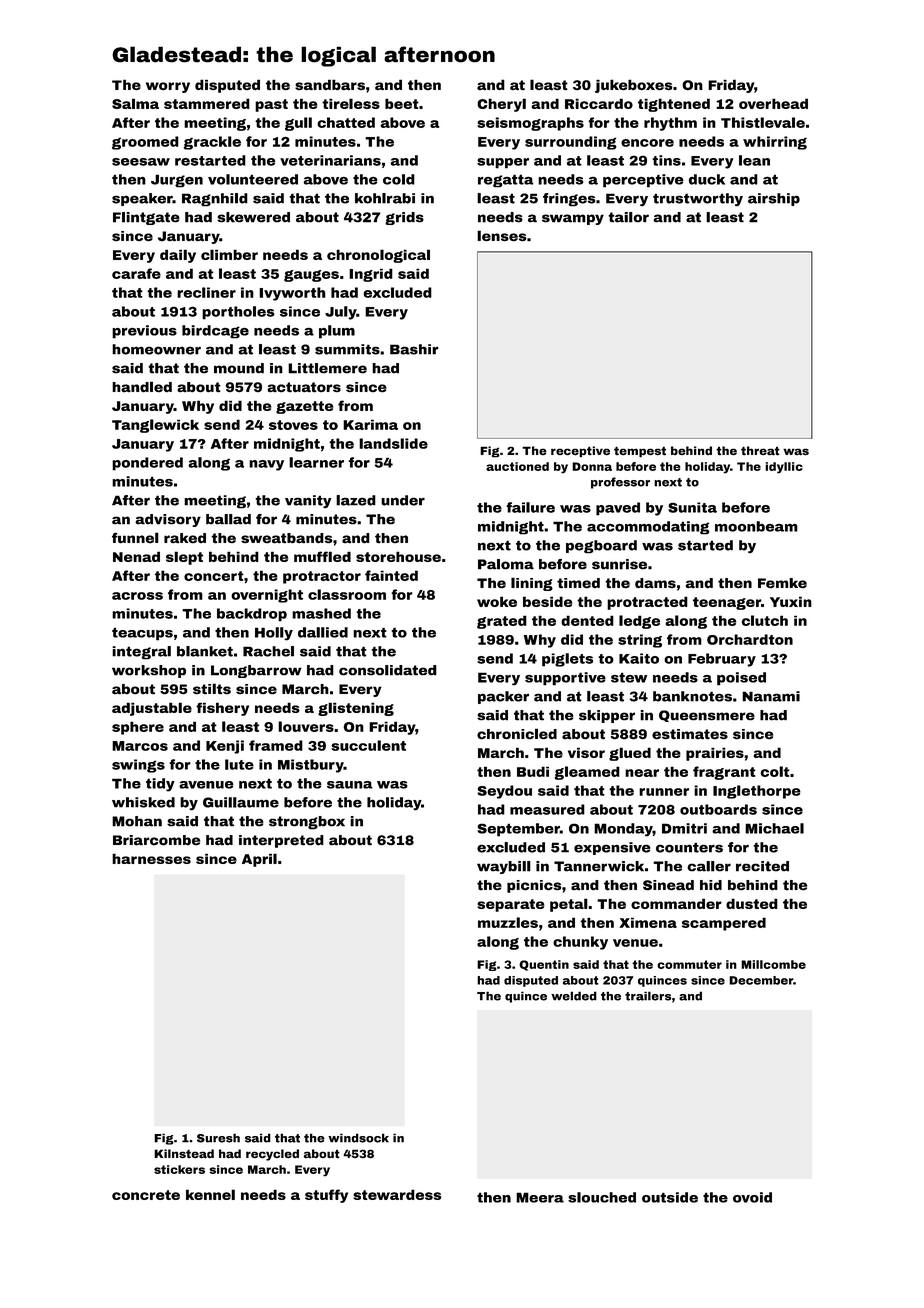  I want to click on grated, so click(502, 622).
